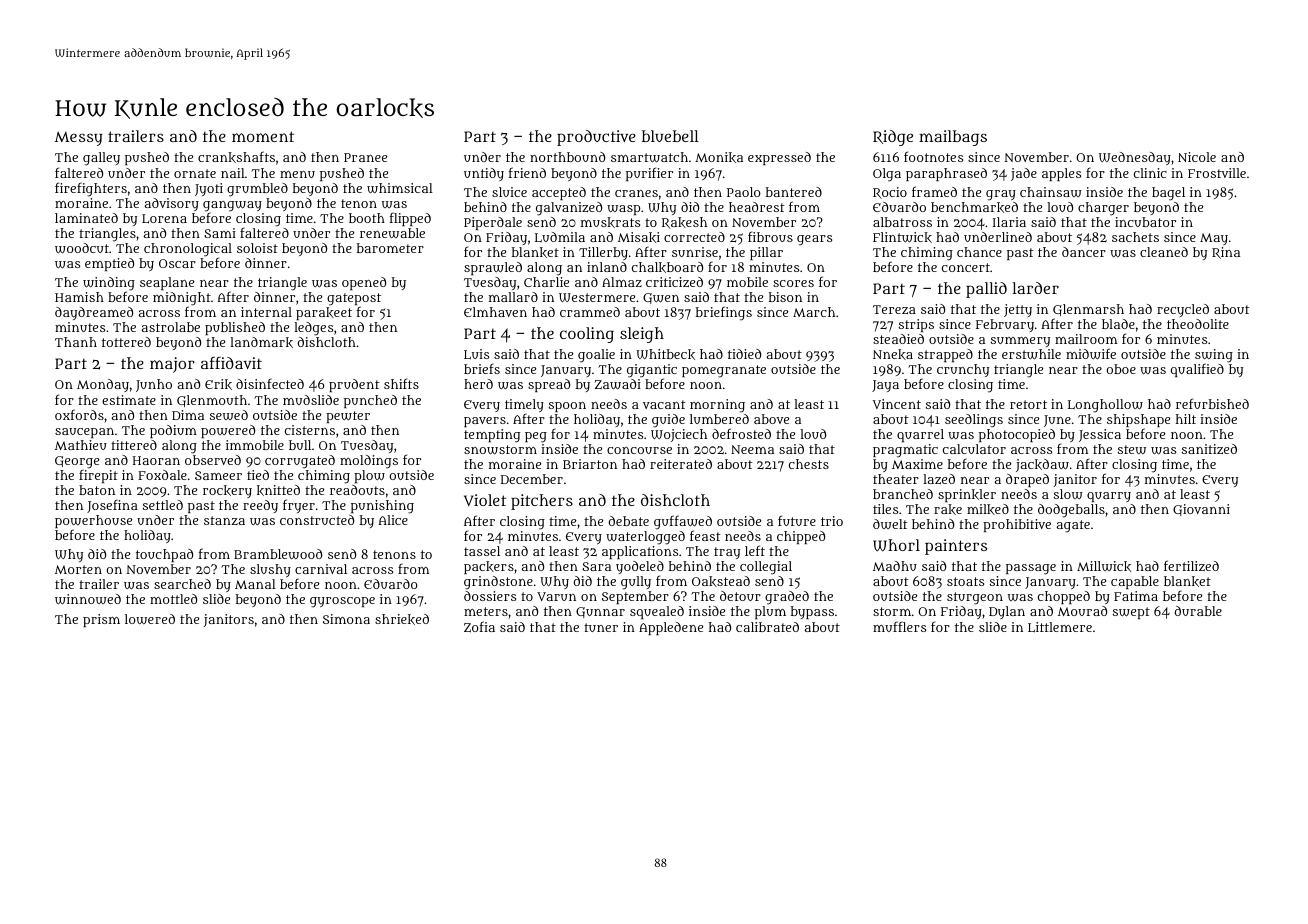  Describe the element at coordinates (793, 283) in the page. I see `scores` at that location.
